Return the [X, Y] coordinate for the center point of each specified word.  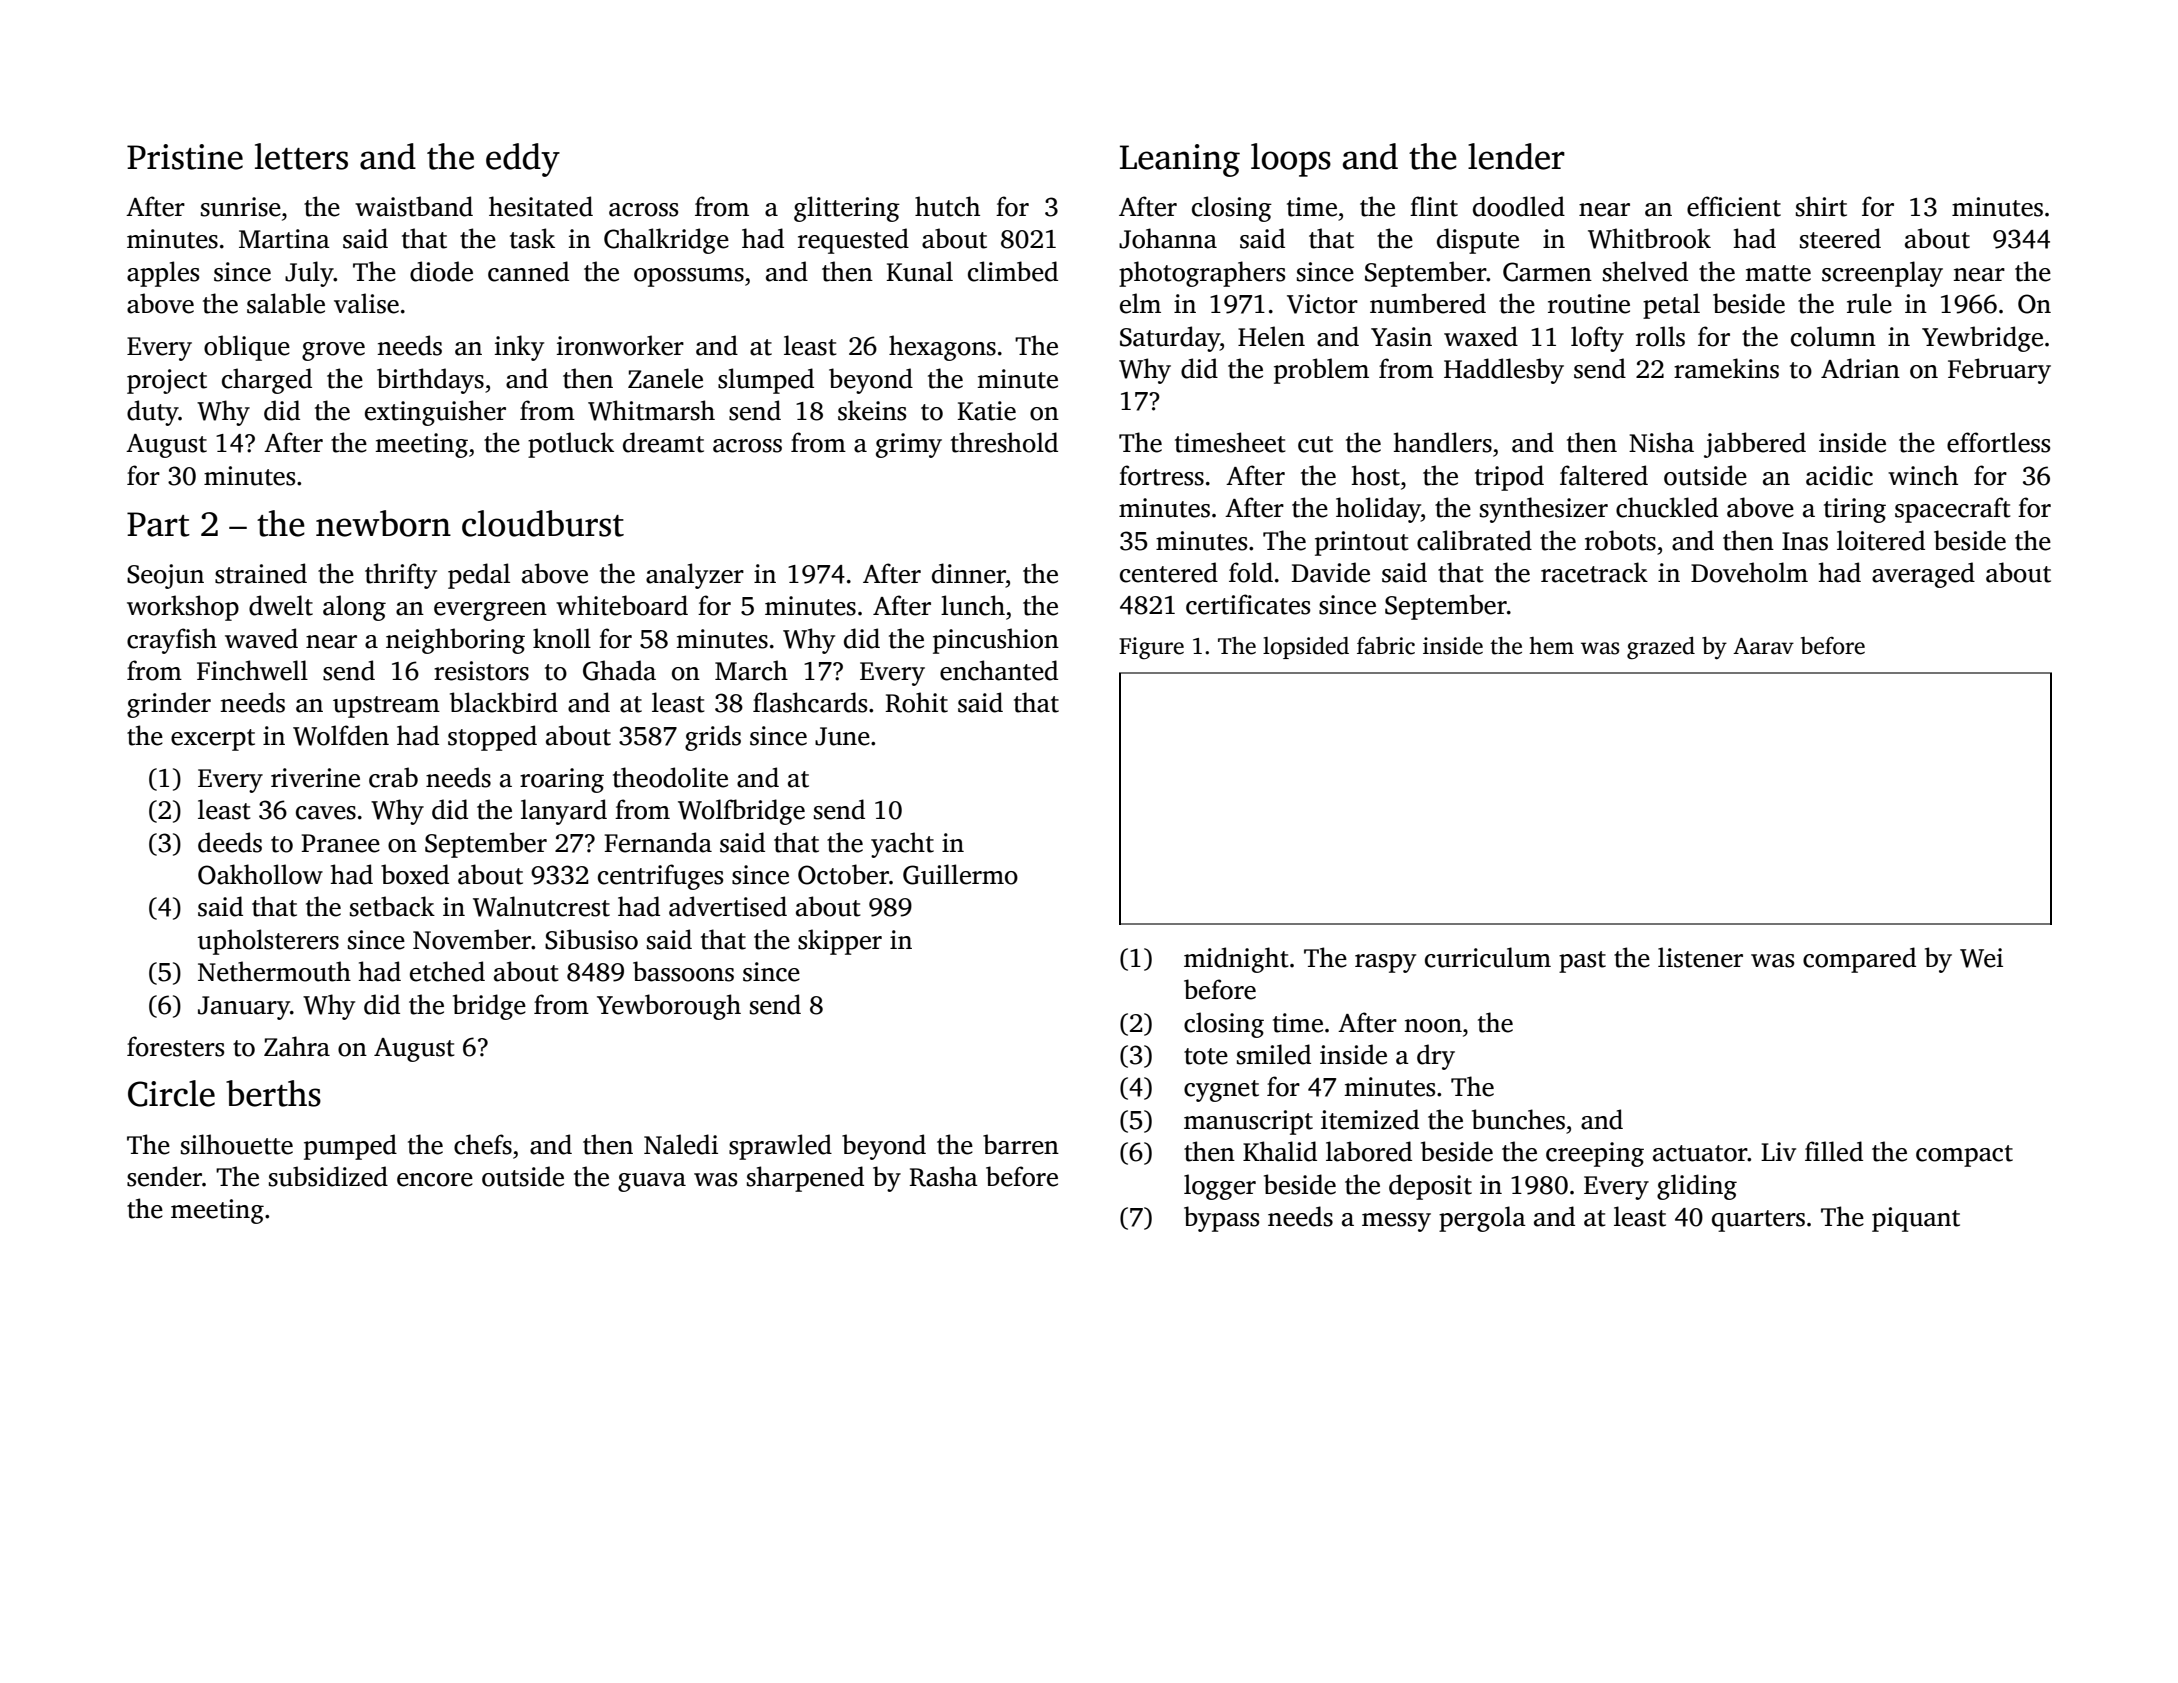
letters [301, 156]
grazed [1661, 648]
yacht [902, 845]
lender [1516, 156]
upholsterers [268, 942]
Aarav [1763, 646]
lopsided [1306, 647]
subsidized [328, 1176]
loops [1291, 160]
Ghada [619, 670]
